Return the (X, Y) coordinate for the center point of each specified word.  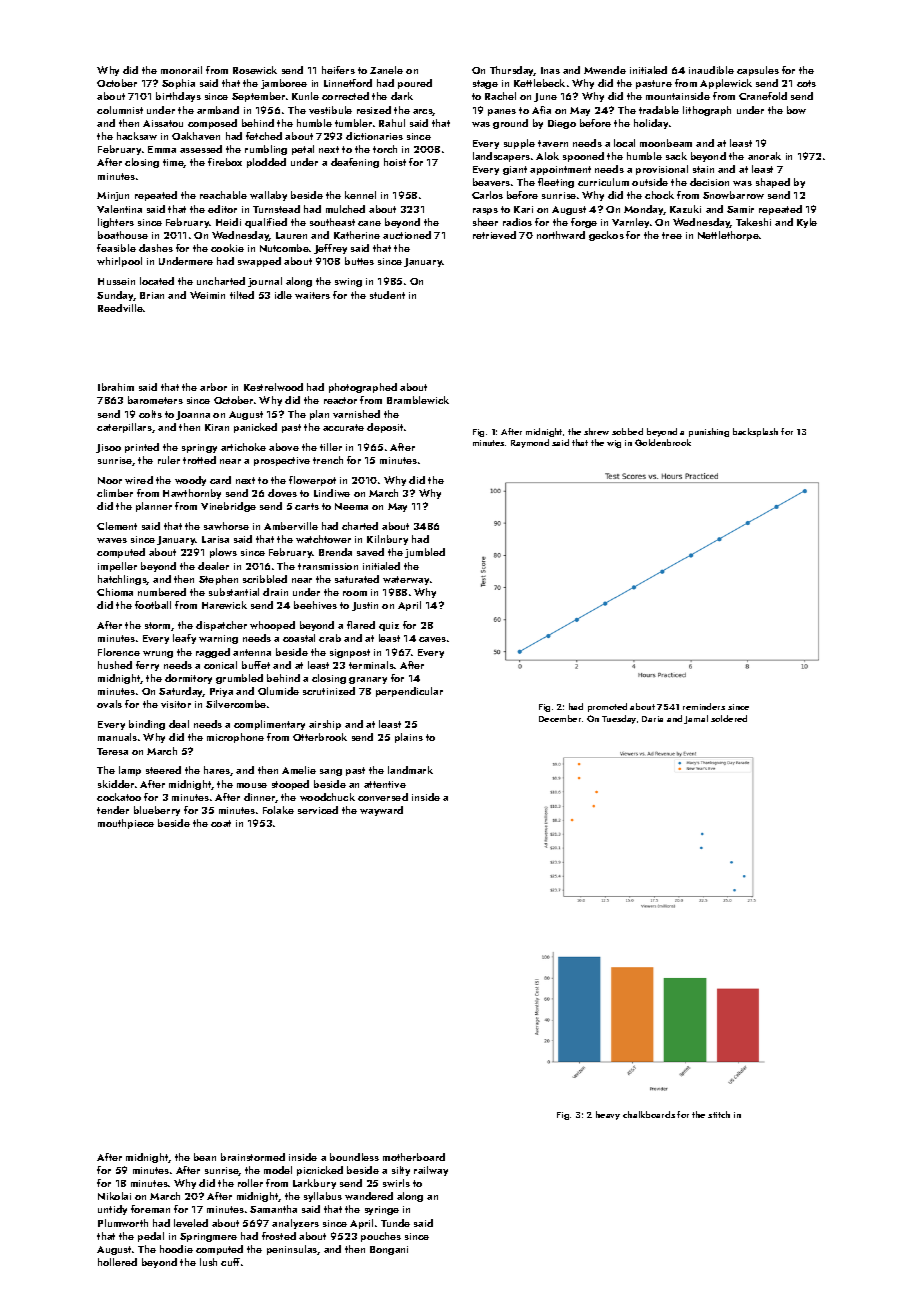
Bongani (389, 1250)
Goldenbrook (663, 442)
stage (485, 84)
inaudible (711, 70)
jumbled (425, 553)
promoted (607, 707)
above (284, 447)
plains (409, 738)
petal (303, 150)
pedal (151, 1237)
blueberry (157, 811)
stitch (719, 1114)
